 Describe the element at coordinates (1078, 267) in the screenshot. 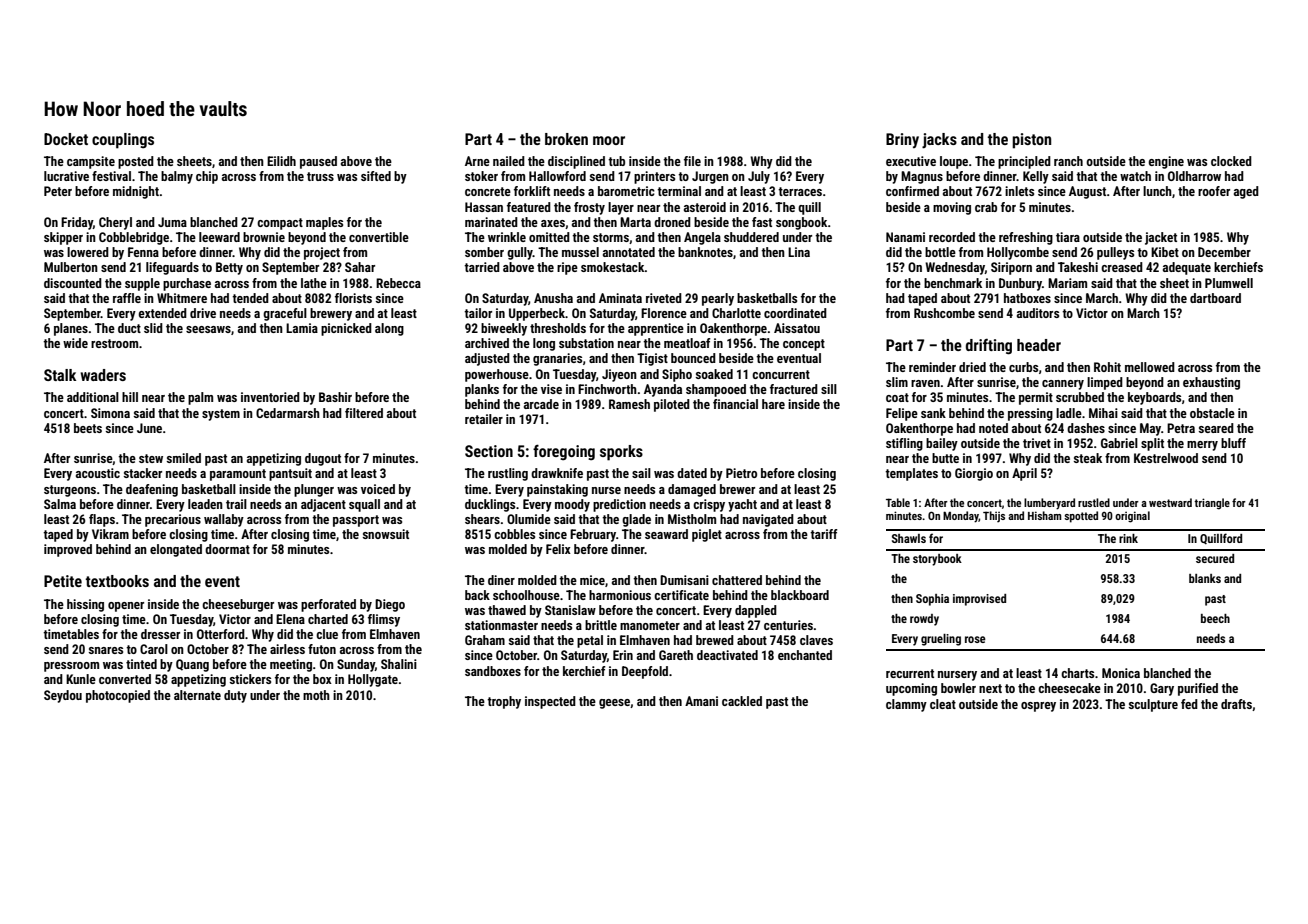

I see `Takeshi` at that location.
